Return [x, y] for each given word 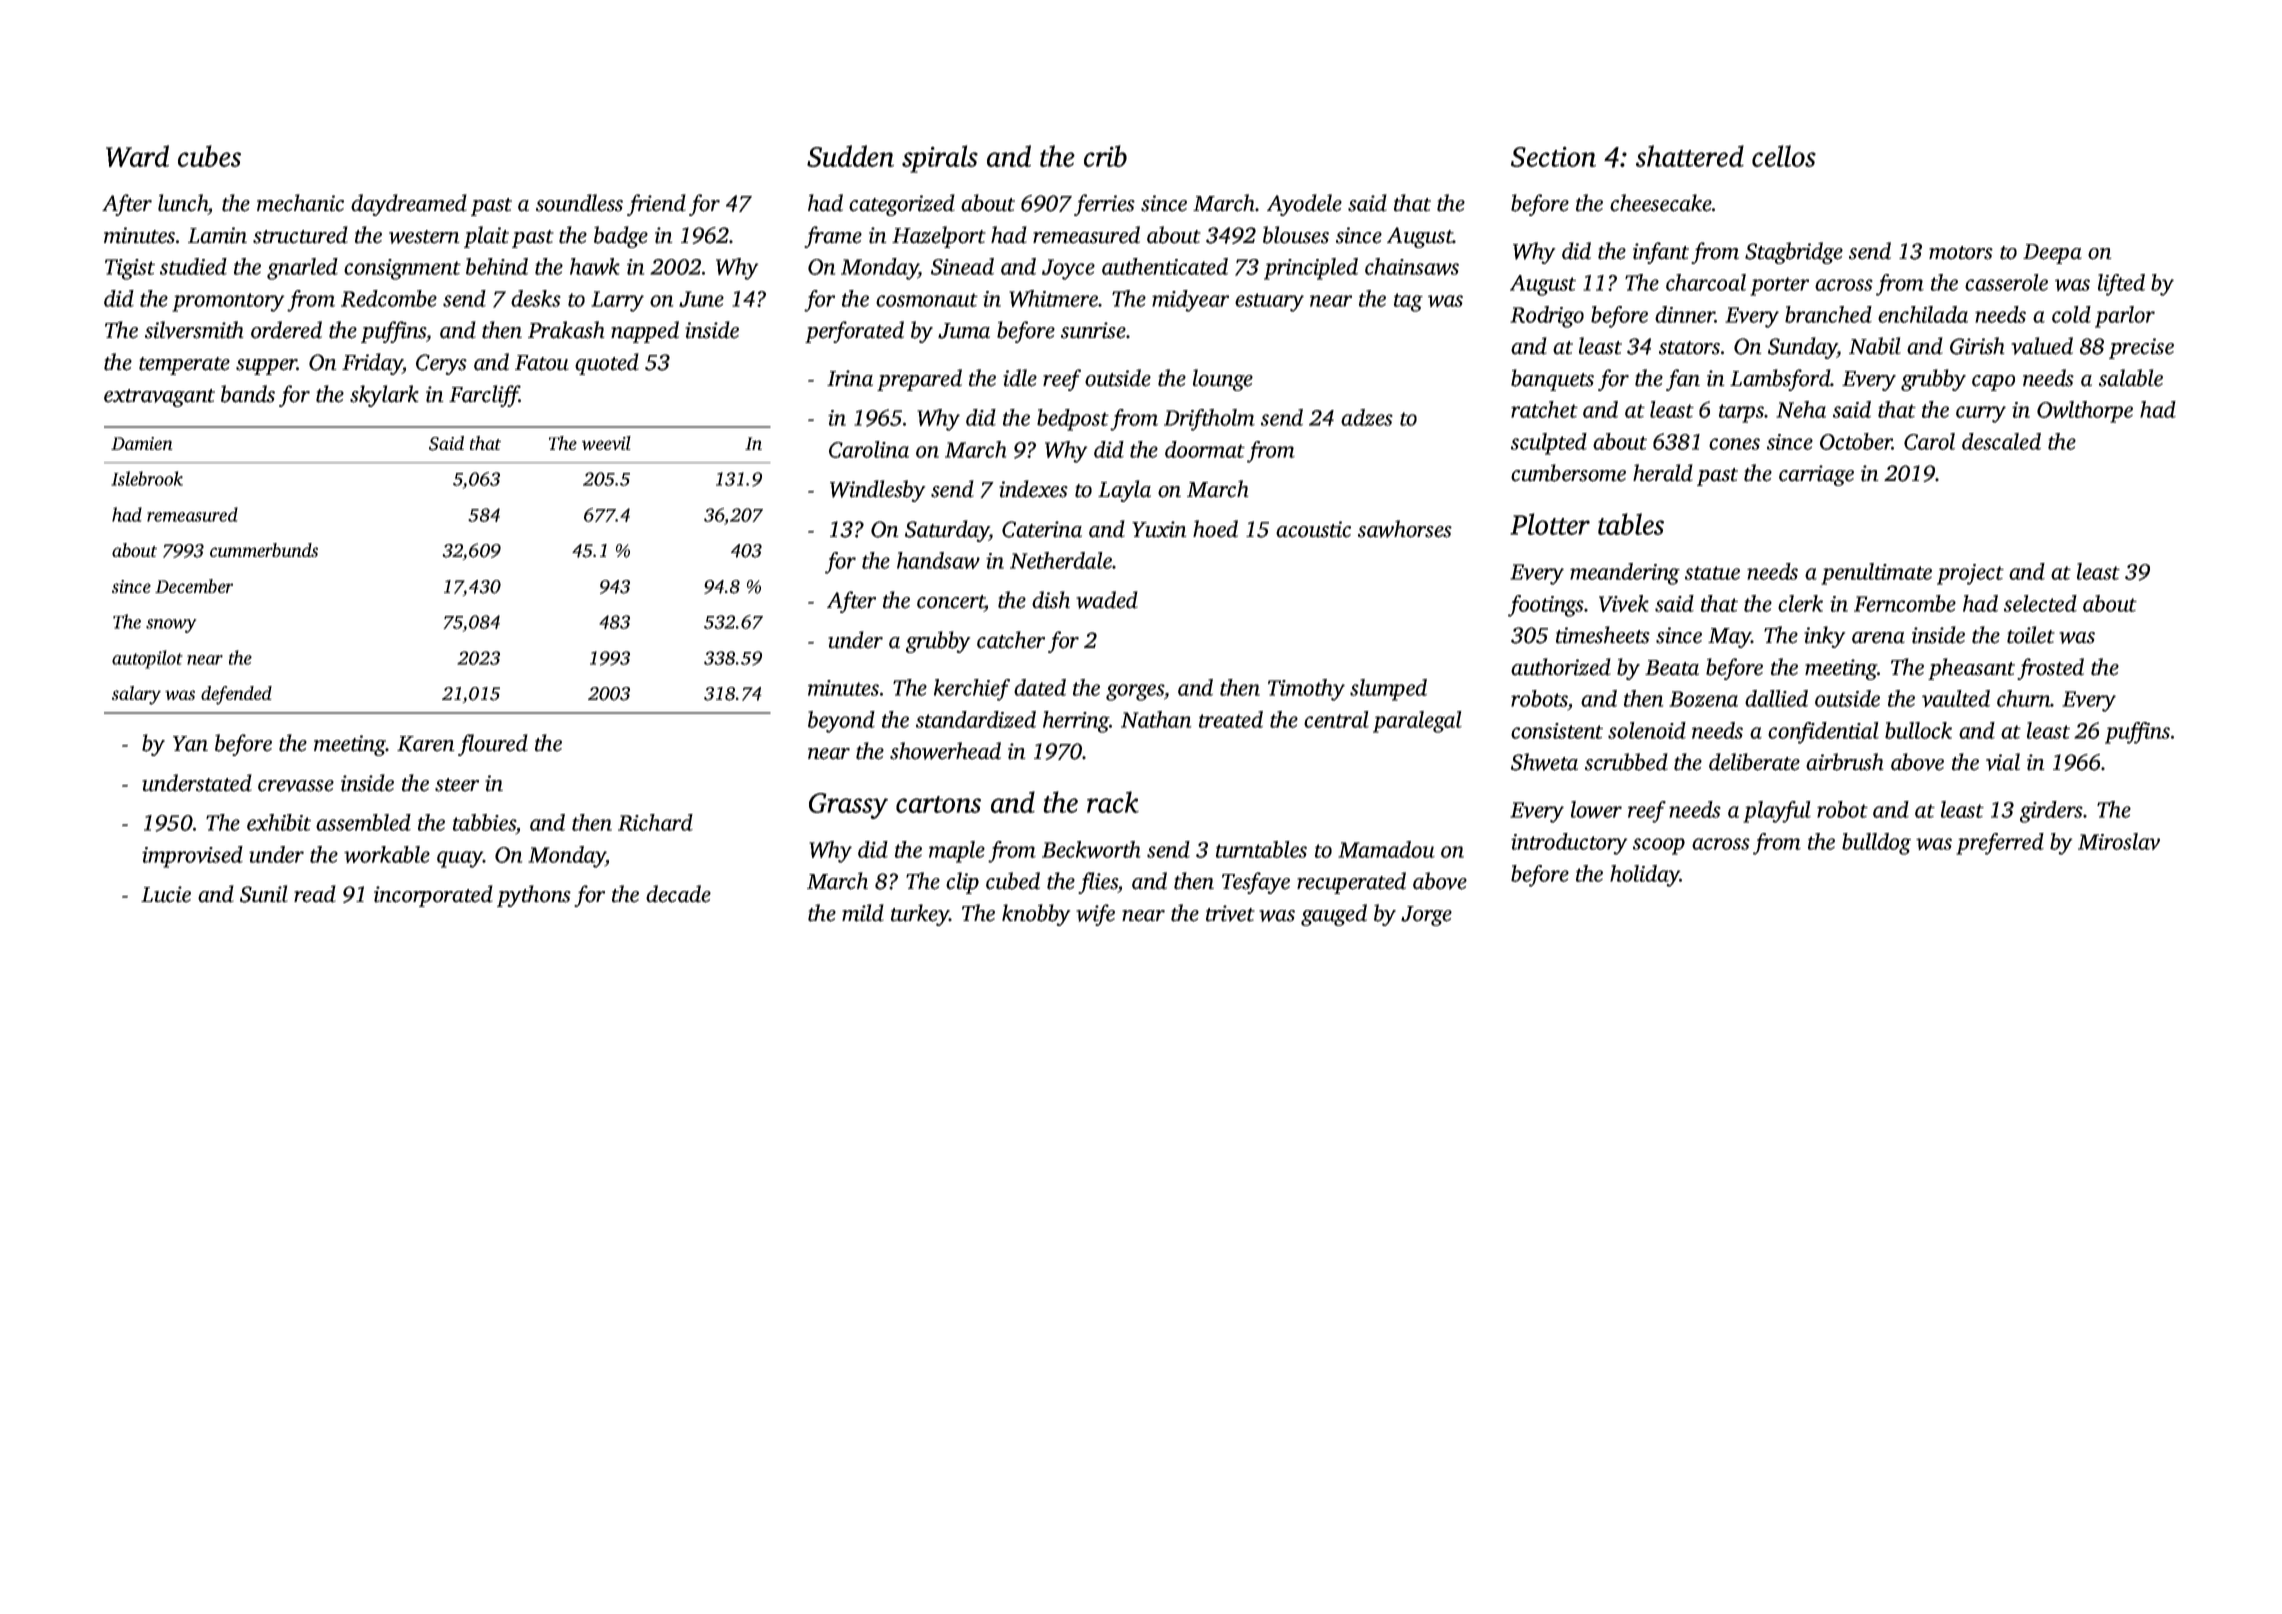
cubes [209, 156]
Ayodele [1304, 205]
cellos [1784, 156]
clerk [1800, 603]
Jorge [1426, 916]
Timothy [1306, 690]
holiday [1645, 876]
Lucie [166, 894]
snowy [171, 626]
